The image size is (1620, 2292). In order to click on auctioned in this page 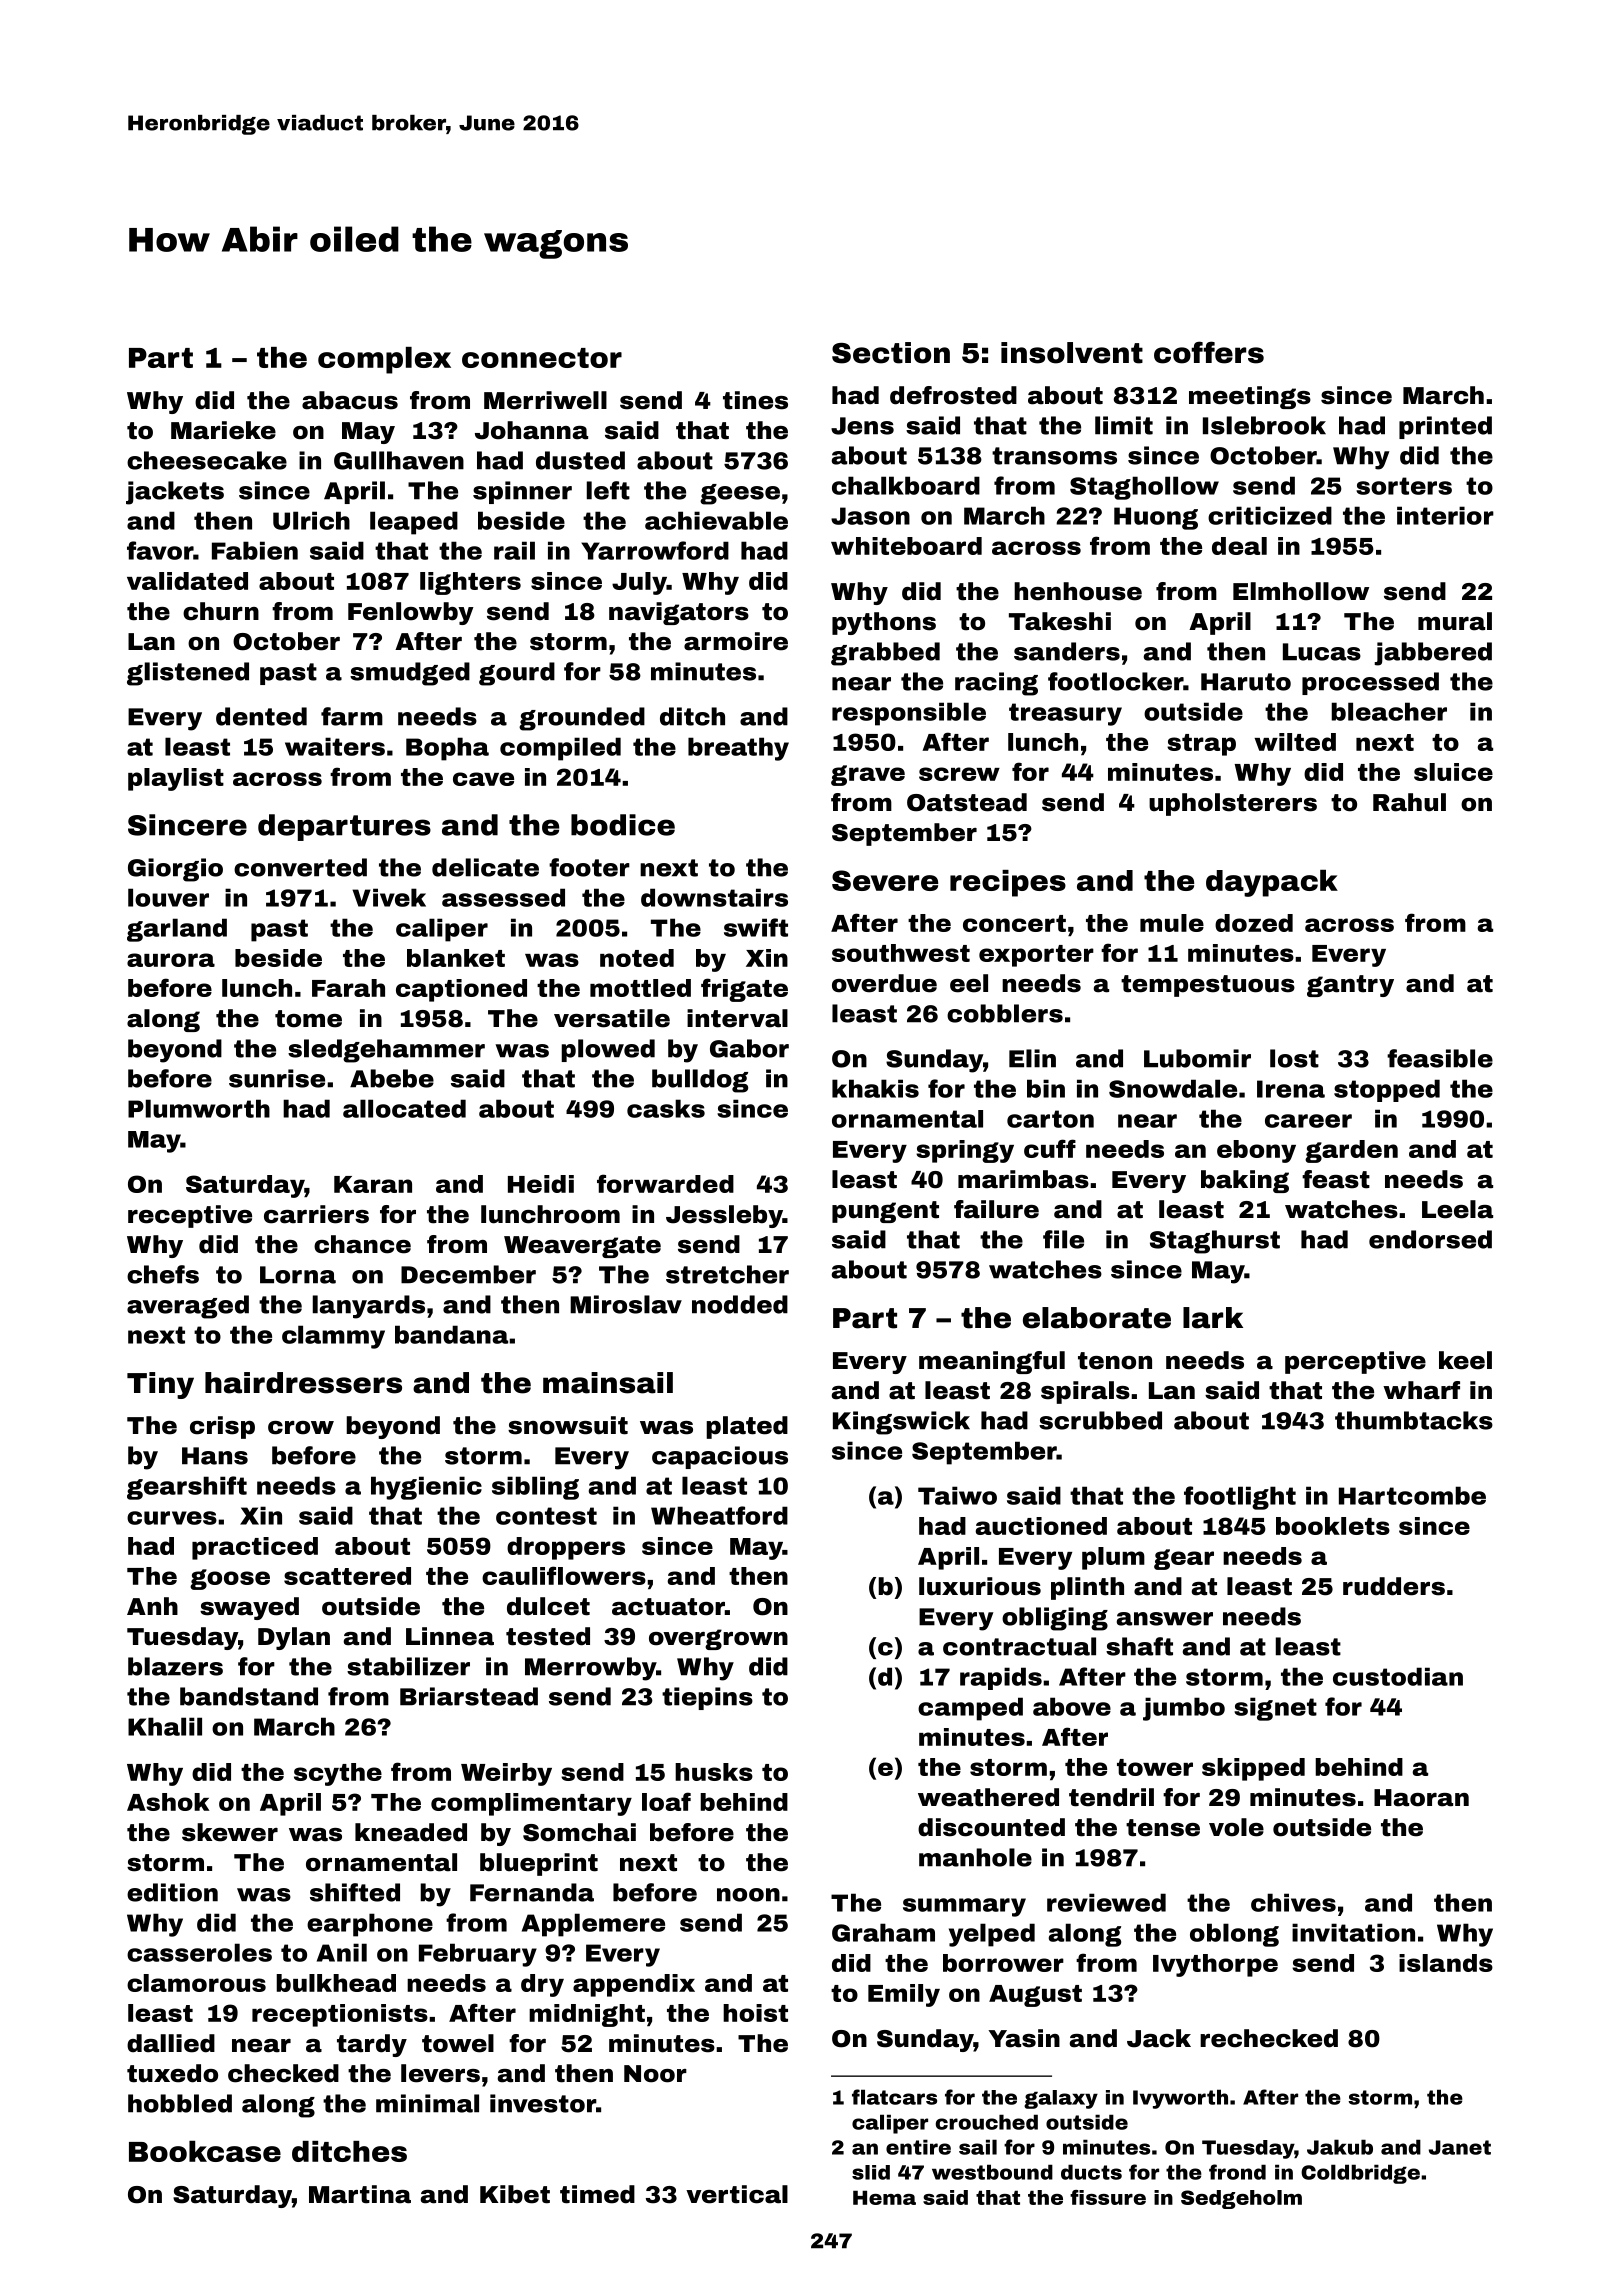, I will do `click(1041, 1526)`.
